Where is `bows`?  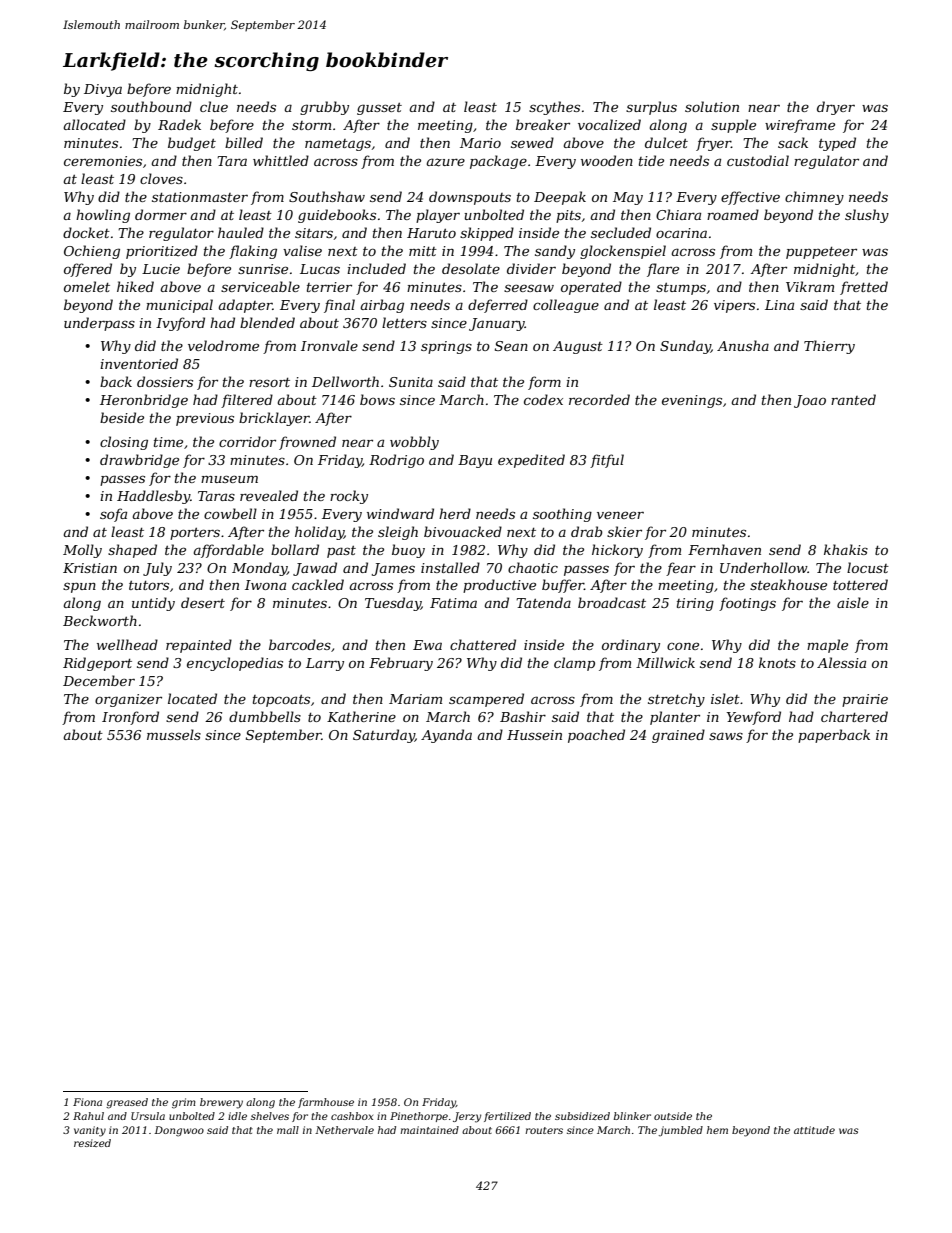
bows is located at coordinates (377, 399).
